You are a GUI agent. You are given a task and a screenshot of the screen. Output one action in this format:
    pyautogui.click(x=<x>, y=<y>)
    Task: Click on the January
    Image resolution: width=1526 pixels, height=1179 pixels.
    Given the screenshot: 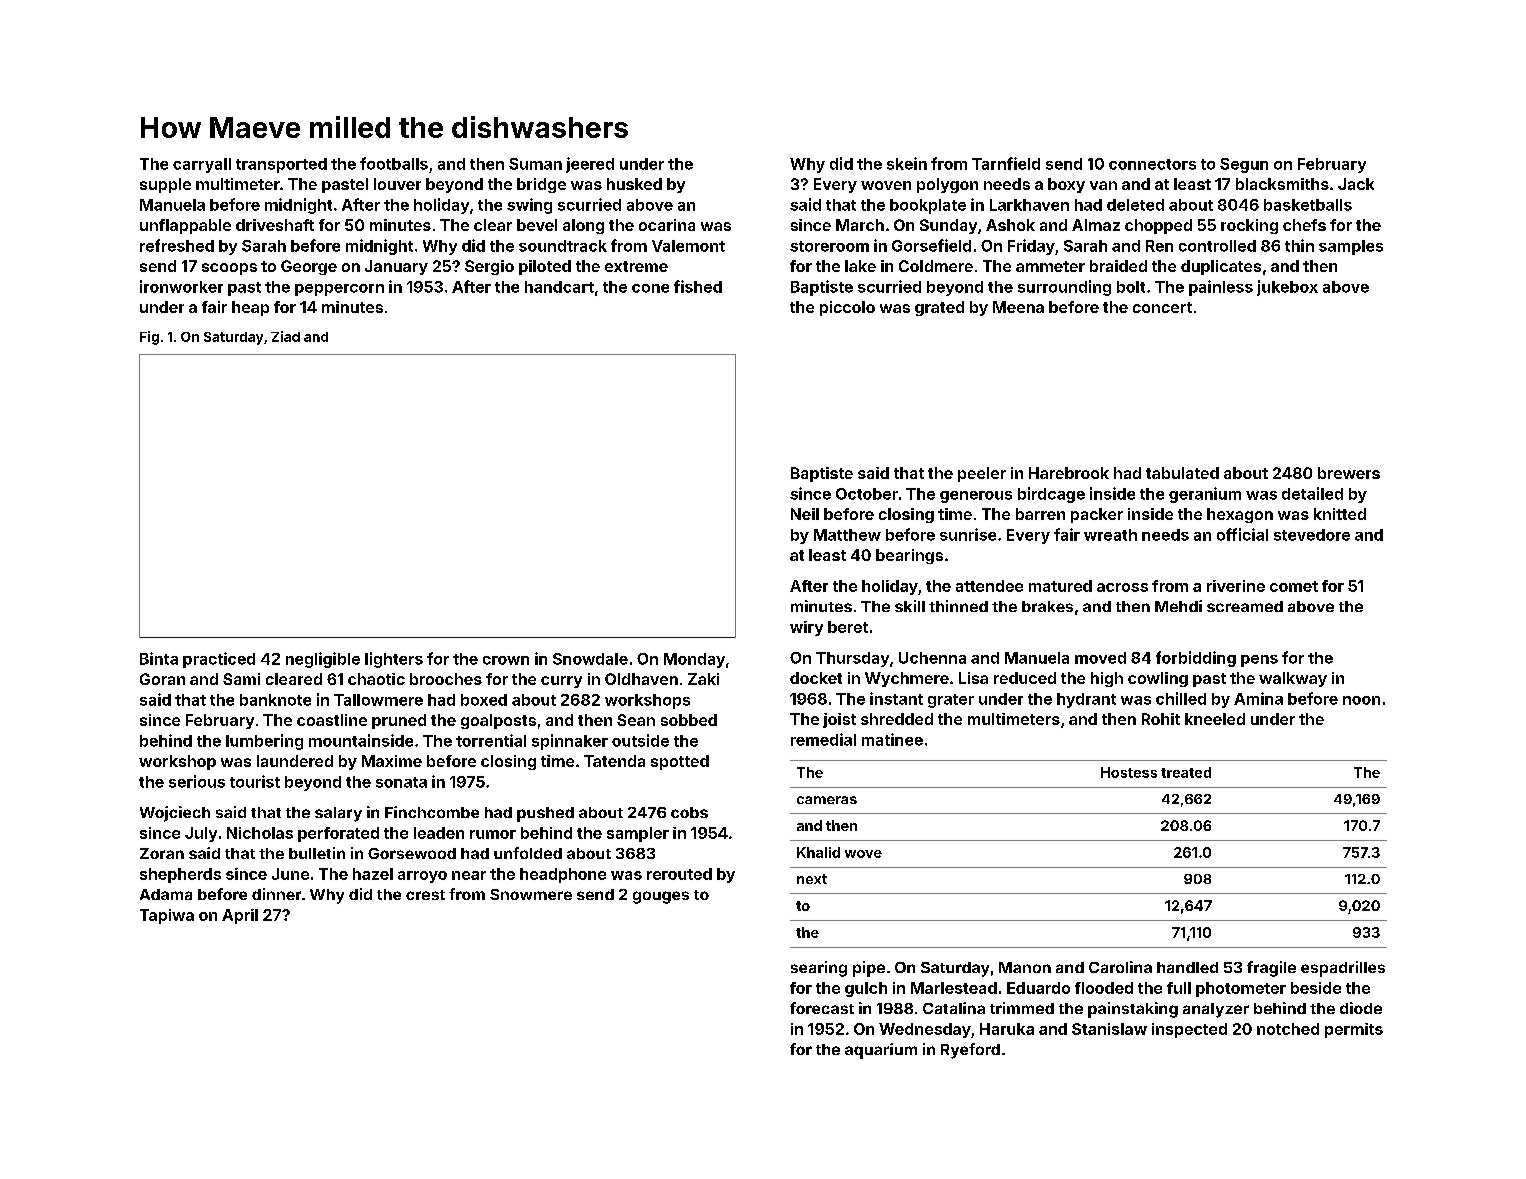 What is the action you would take?
    pyautogui.click(x=396, y=267)
